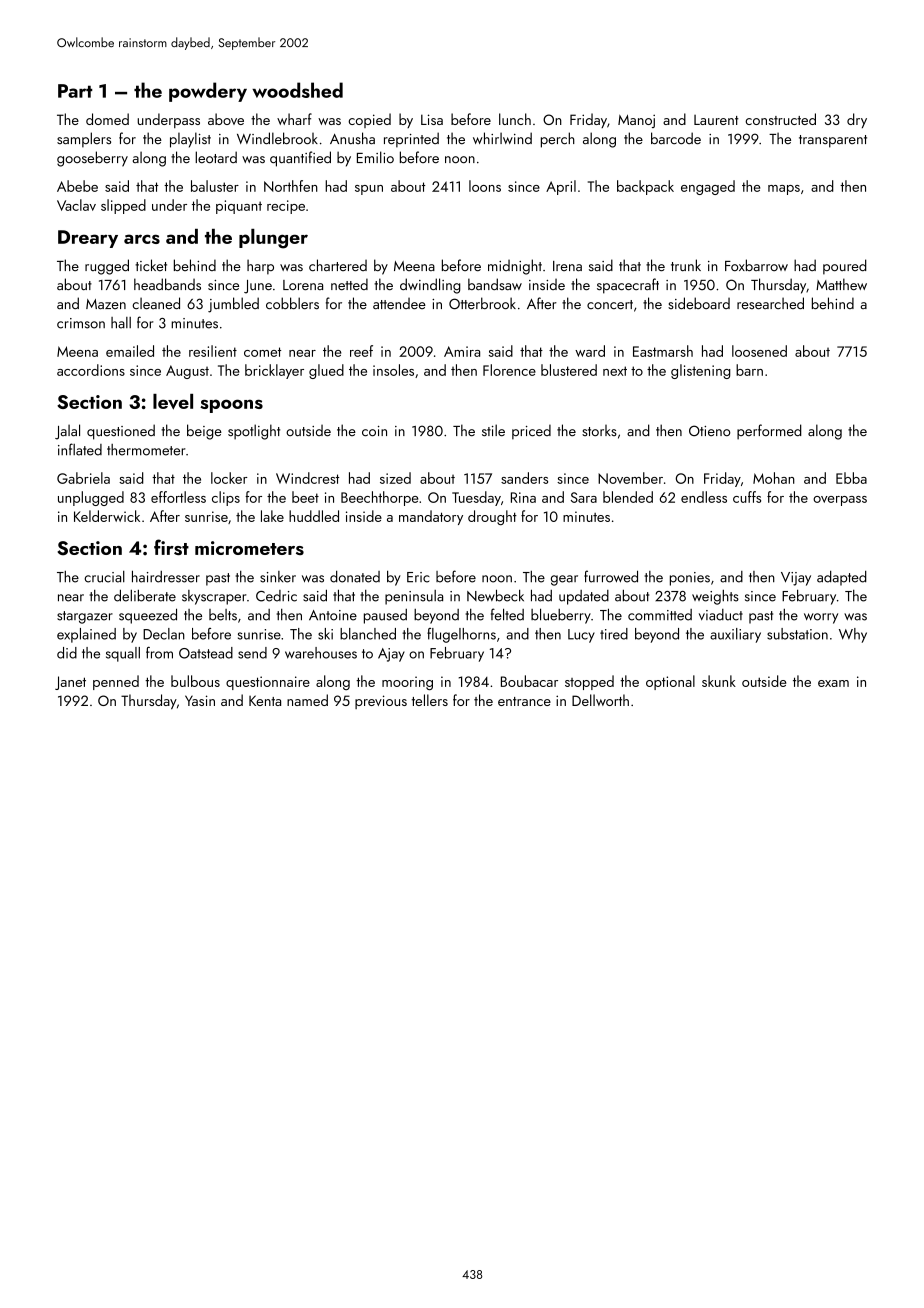 The width and height of the page is (924, 1308). What do you see at coordinates (91, 370) in the page?
I see `accordions` at bounding box center [91, 370].
